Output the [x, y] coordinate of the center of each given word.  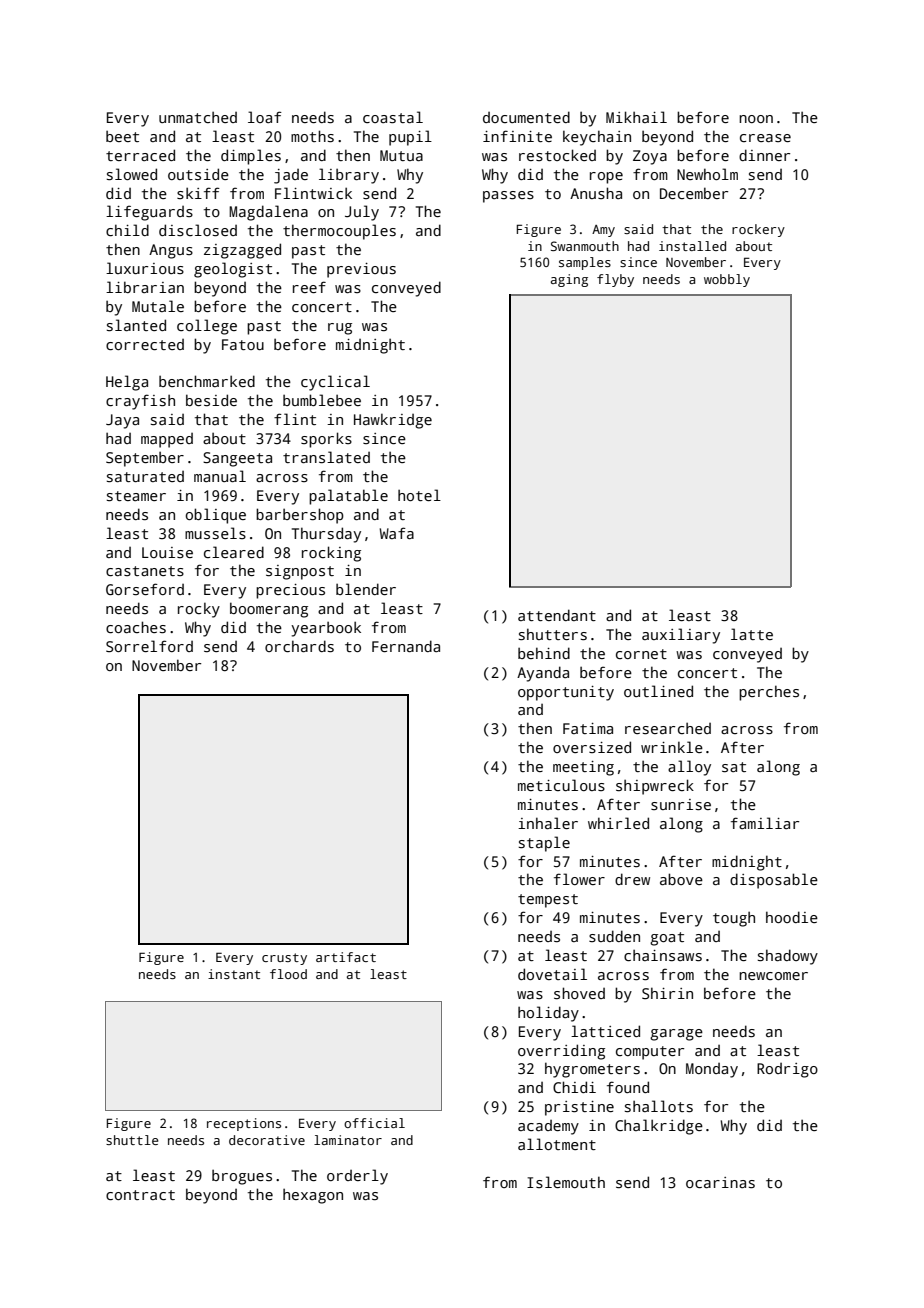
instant [234, 974]
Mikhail [636, 117]
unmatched [198, 117]
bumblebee [322, 400]
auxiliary [681, 636]
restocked [557, 155]
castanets [145, 571]
